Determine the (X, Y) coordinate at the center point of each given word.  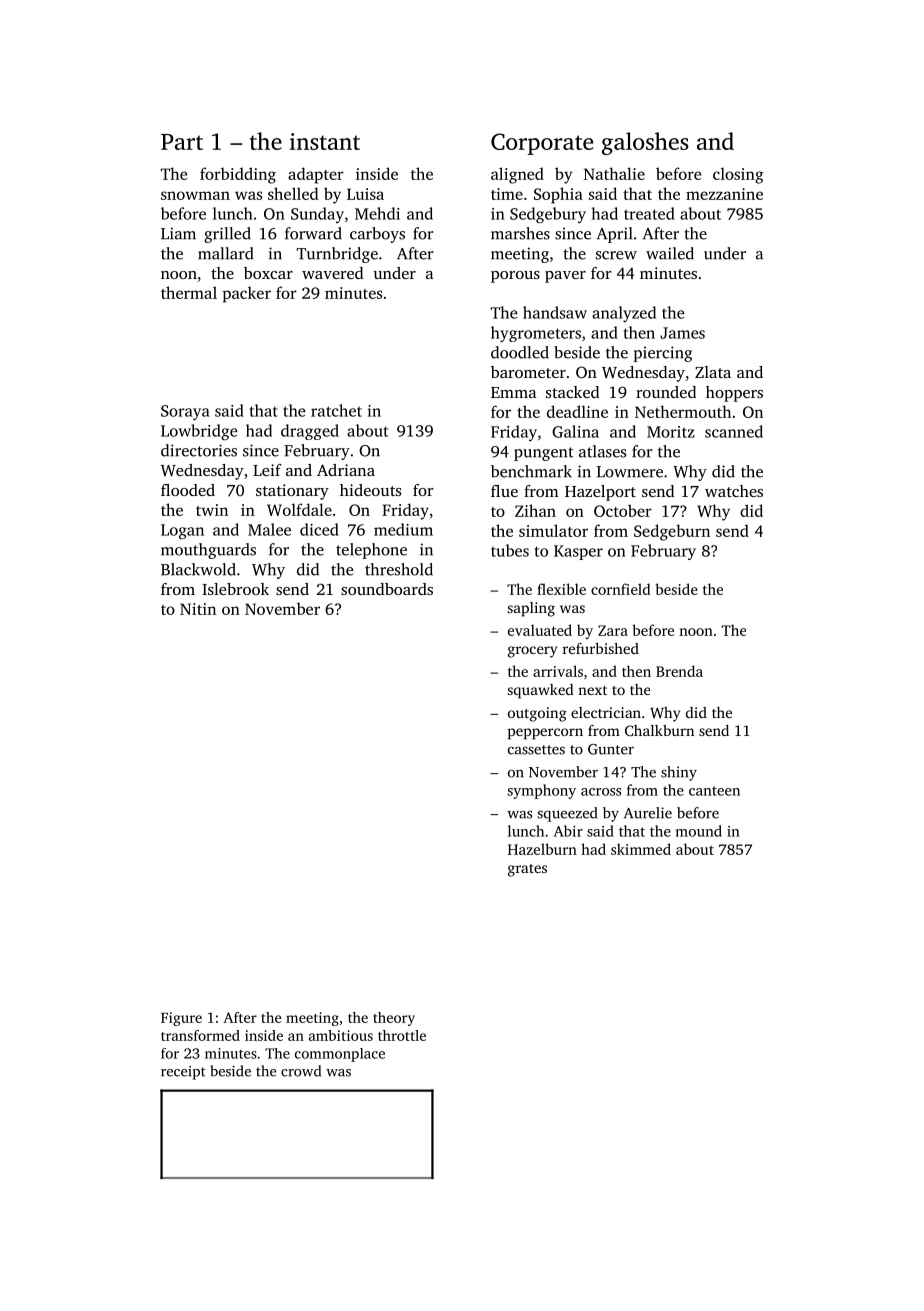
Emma (513, 392)
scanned (734, 431)
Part (182, 142)
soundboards (387, 589)
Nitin (198, 609)
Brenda (679, 671)
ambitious (341, 1035)
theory (394, 1019)
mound (699, 831)
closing (738, 175)
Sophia (558, 195)
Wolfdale (299, 509)
